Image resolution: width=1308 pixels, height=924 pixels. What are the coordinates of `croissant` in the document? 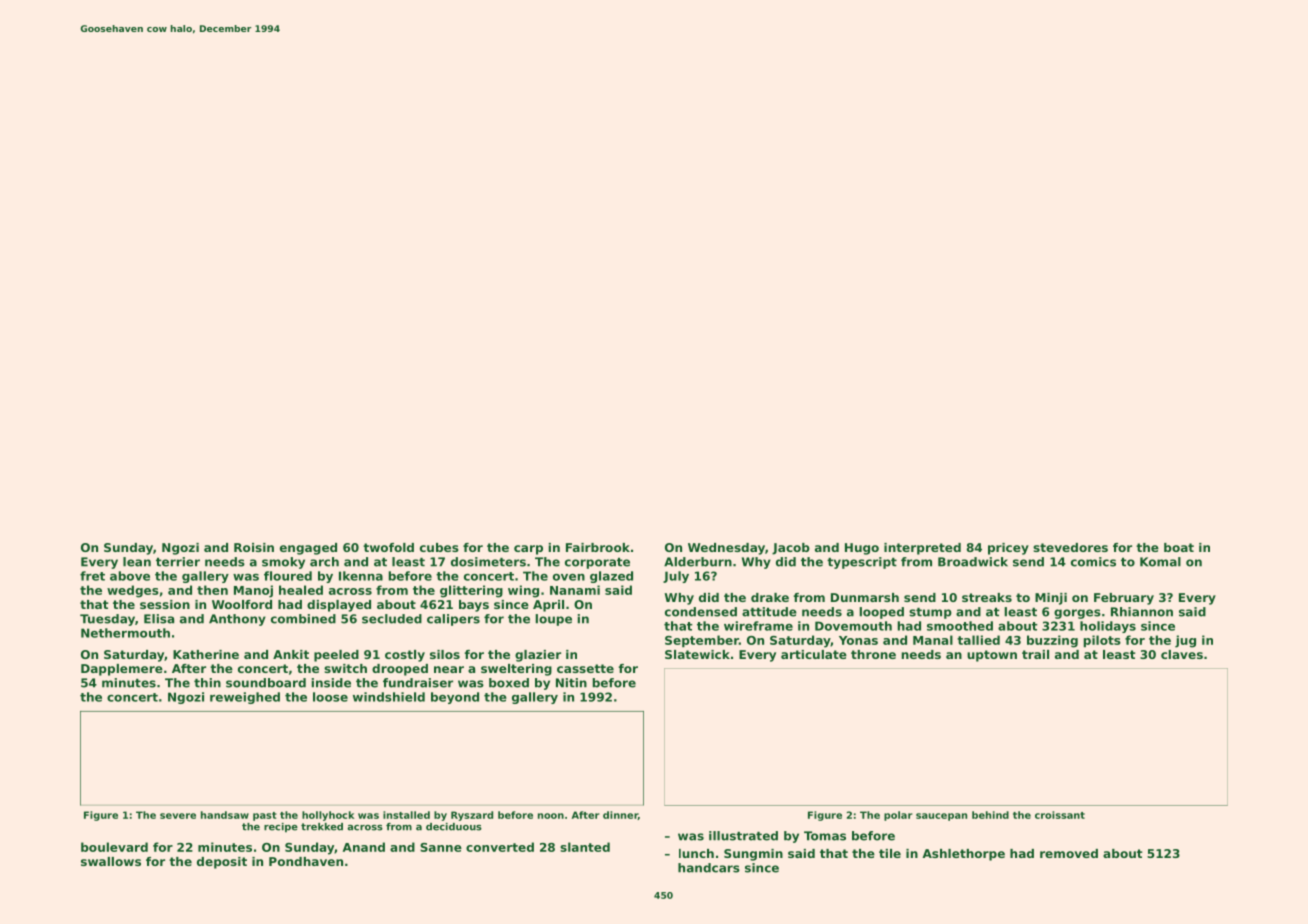 It's located at (1060, 815).
